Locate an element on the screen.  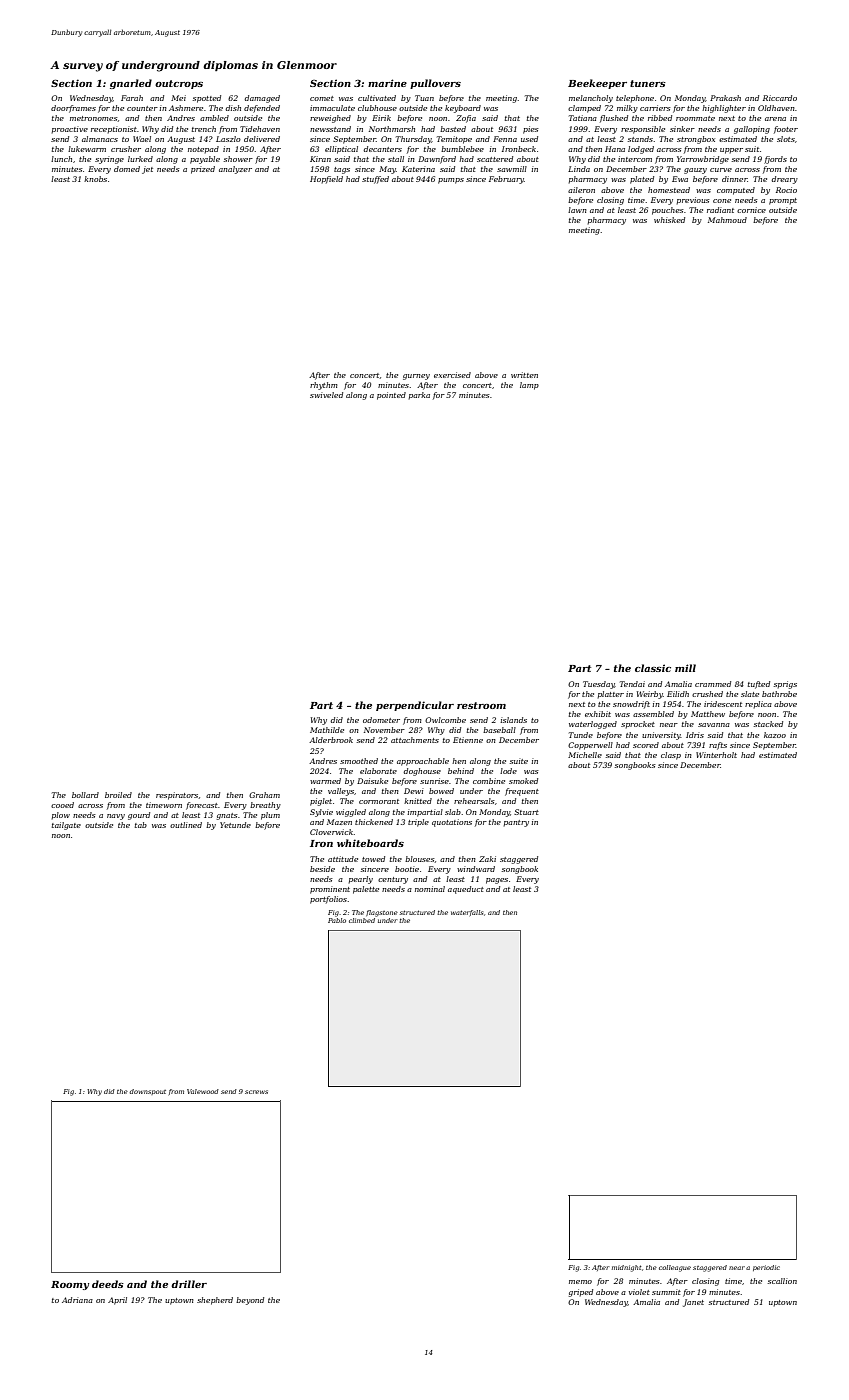
sprigs is located at coordinates (785, 685).
